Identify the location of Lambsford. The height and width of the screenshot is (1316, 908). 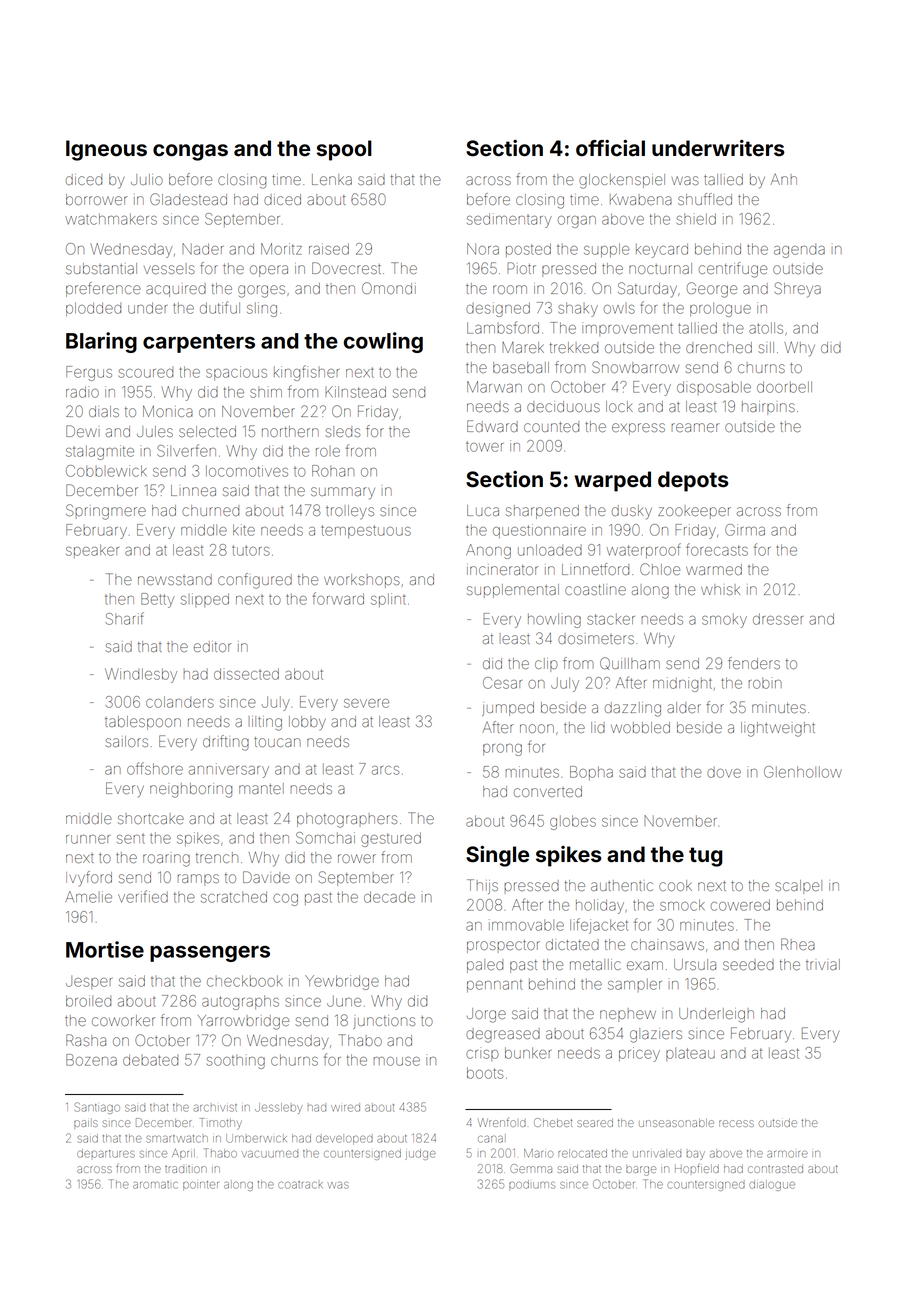
(503, 327).
